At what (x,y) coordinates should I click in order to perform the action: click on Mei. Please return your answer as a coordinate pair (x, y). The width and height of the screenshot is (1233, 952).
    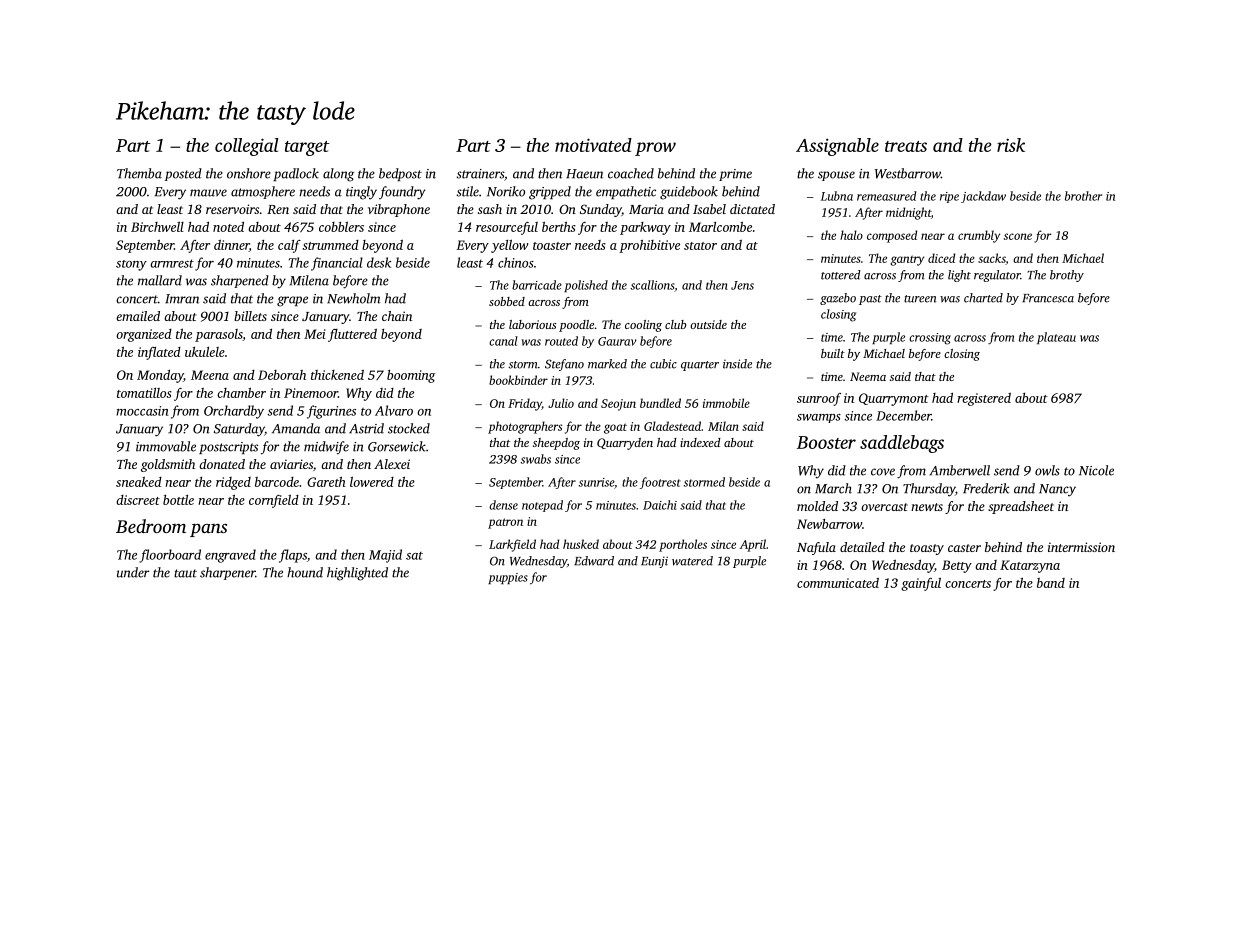
    Looking at the image, I should click on (315, 334).
